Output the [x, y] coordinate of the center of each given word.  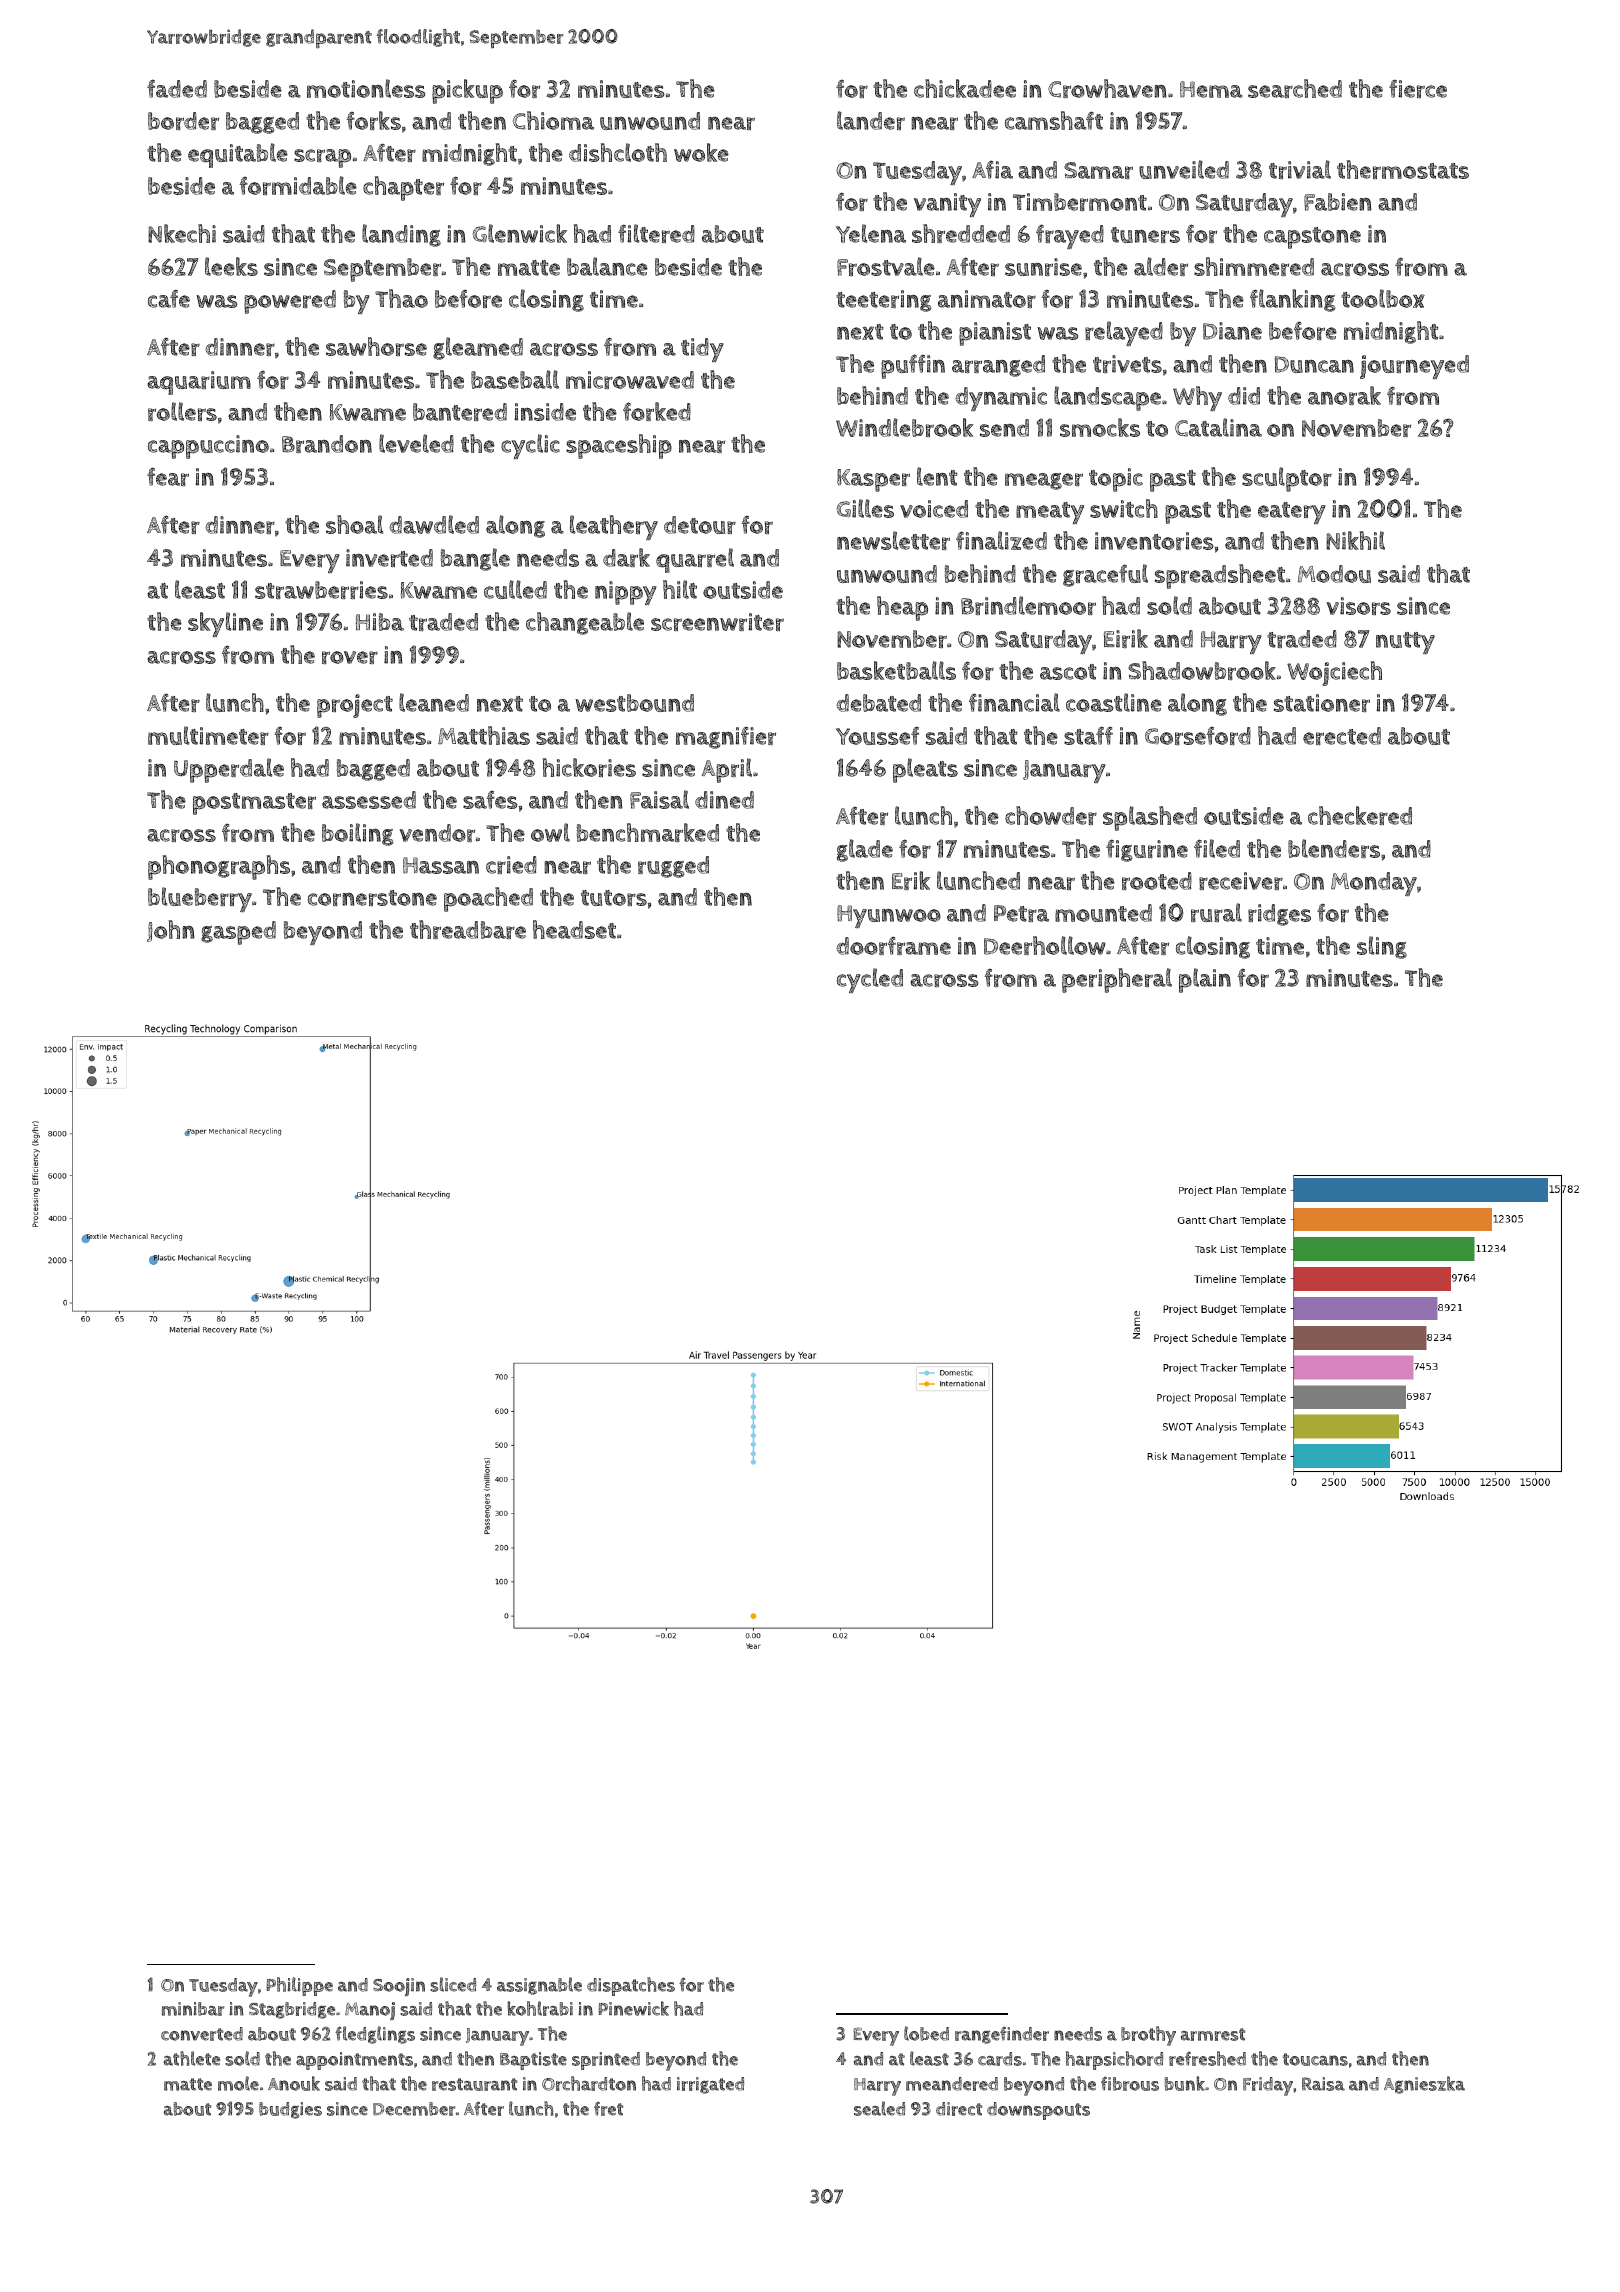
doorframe [893, 945]
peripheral [1117, 980]
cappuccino [208, 447]
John [171, 931]
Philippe [300, 1986]
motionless [366, 88]
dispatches [631, 1986]
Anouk [294, 2083]
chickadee [965, 88]
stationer [1322, 703]
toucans [1315, 2059]
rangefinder [1002, 2035]
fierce [1418, 88]
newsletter [893, 540]
